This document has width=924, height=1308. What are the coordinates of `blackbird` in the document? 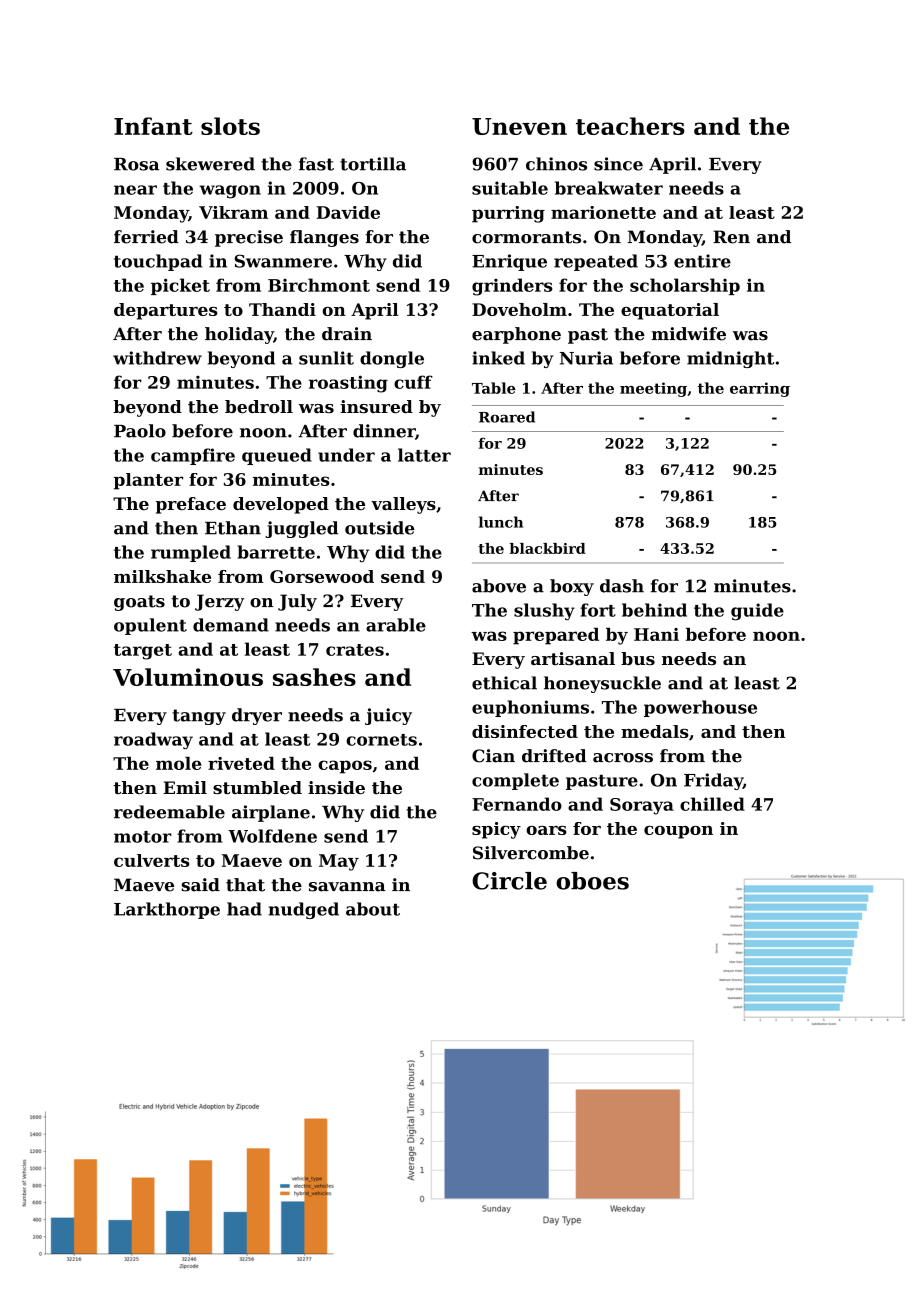 It's located at (548, 548).
